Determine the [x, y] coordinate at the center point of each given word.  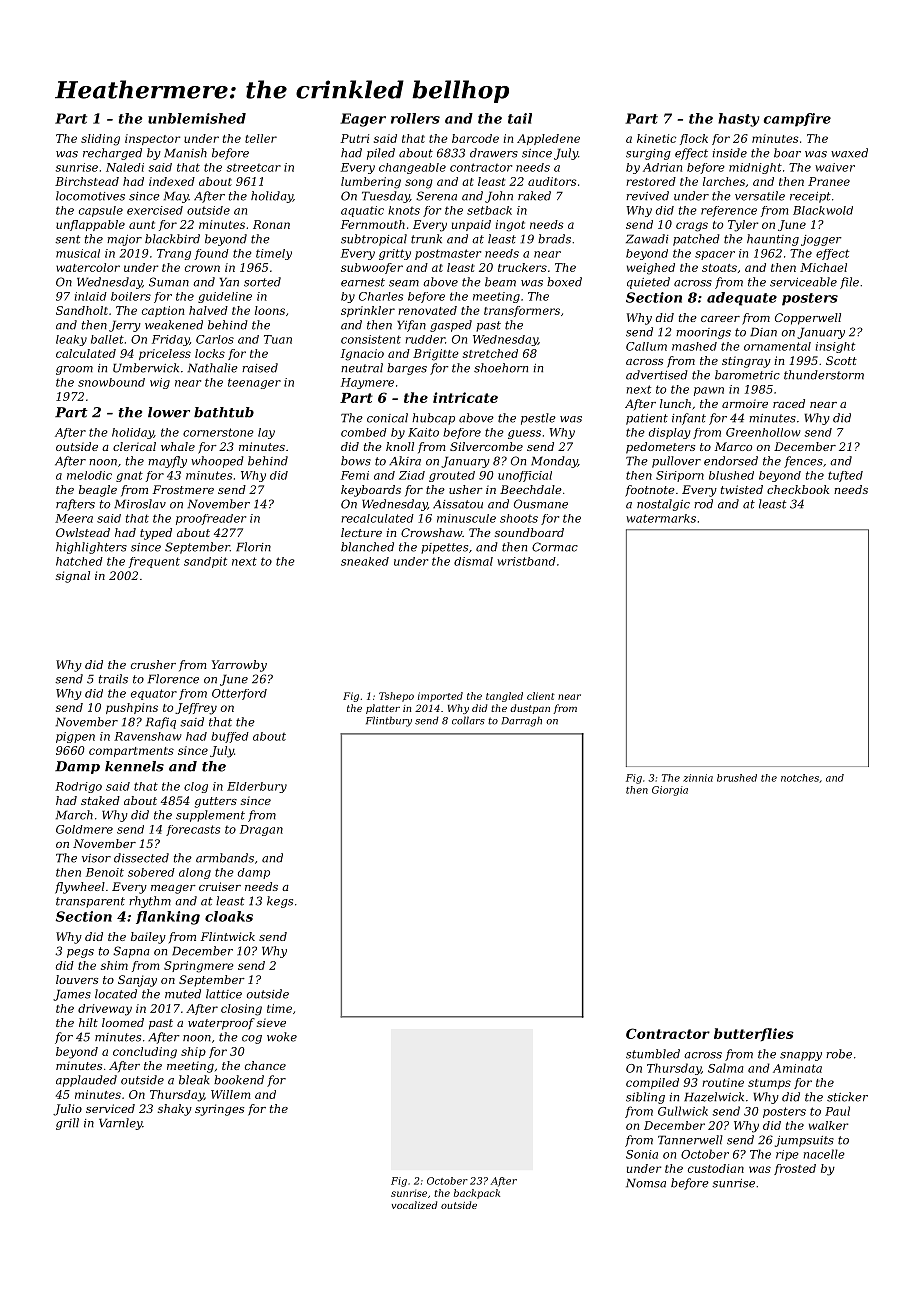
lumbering [371, 183]
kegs [280, 902]
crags [692, 227]
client [541, 696]
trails [113, 679]
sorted [262, 282]
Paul [837, 1111]
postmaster [448, 254]
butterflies [754, 1034]
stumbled [653, 1054]
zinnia [698, 778]
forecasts [193, 830]
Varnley [120, 1124]
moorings [703, 333]
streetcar [254, 168]
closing [241, 1010]
